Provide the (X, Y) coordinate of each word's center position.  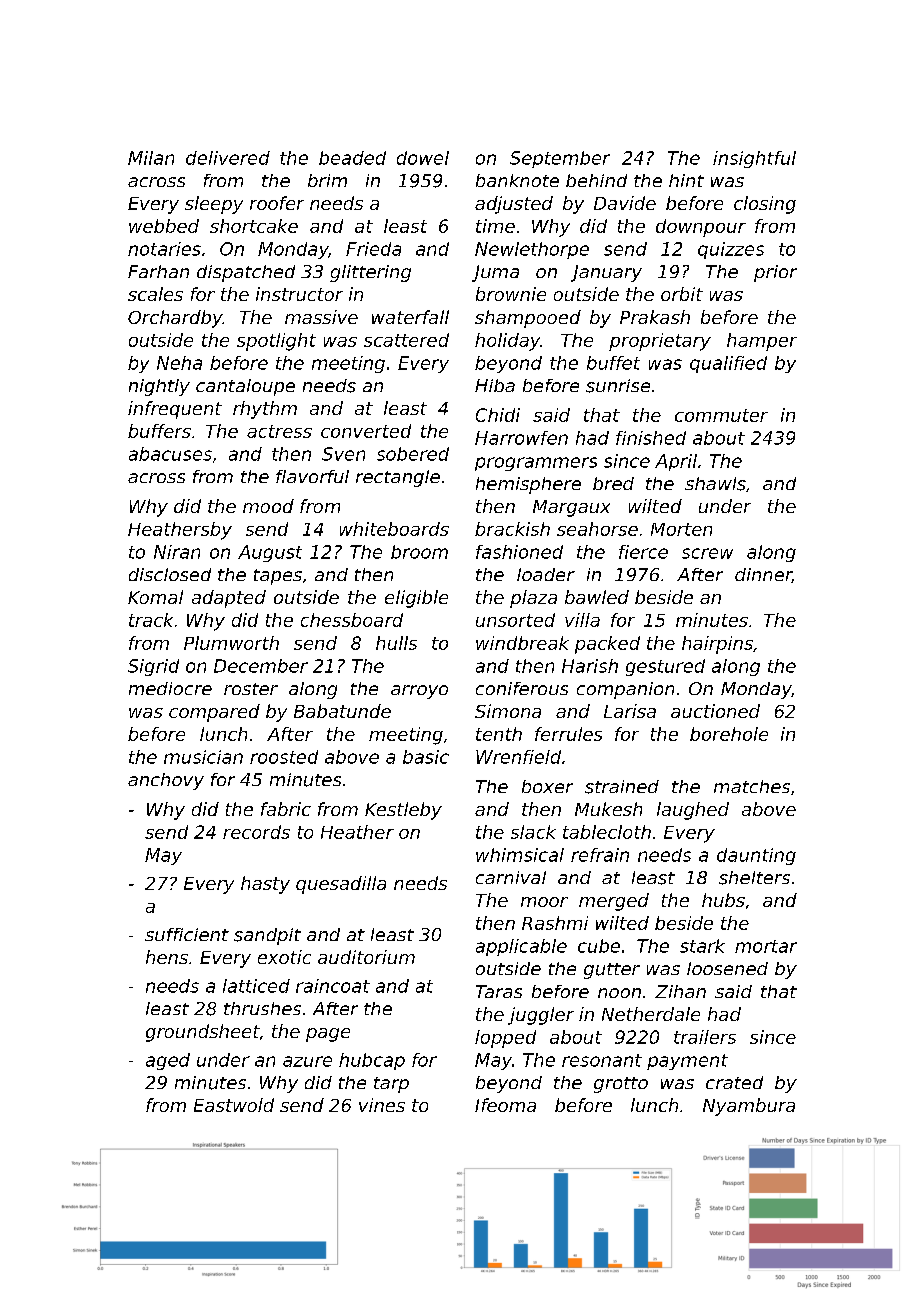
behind (596, 180)
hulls (396, 643)
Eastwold (234, 1105)
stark (702, 946)
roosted (284, 757)
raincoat (333, 986)
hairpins (717, 645)
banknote (517, 180)
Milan (151, 158)
